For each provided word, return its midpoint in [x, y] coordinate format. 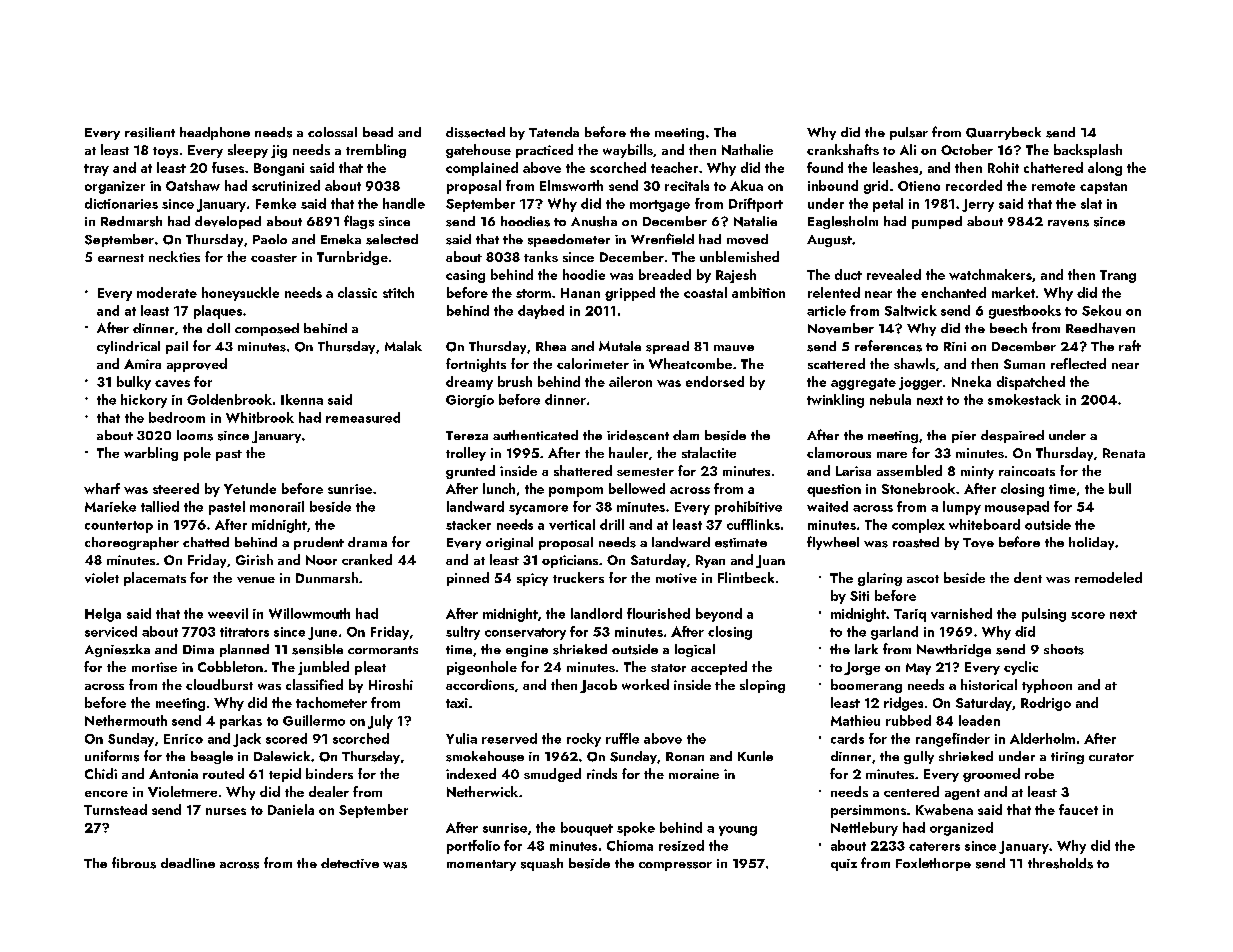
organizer [115, 187]
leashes [895, 167]
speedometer [569, 240]
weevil [228, 613]
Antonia [173, 774]
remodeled [1108, 577]
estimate [741, 543]
